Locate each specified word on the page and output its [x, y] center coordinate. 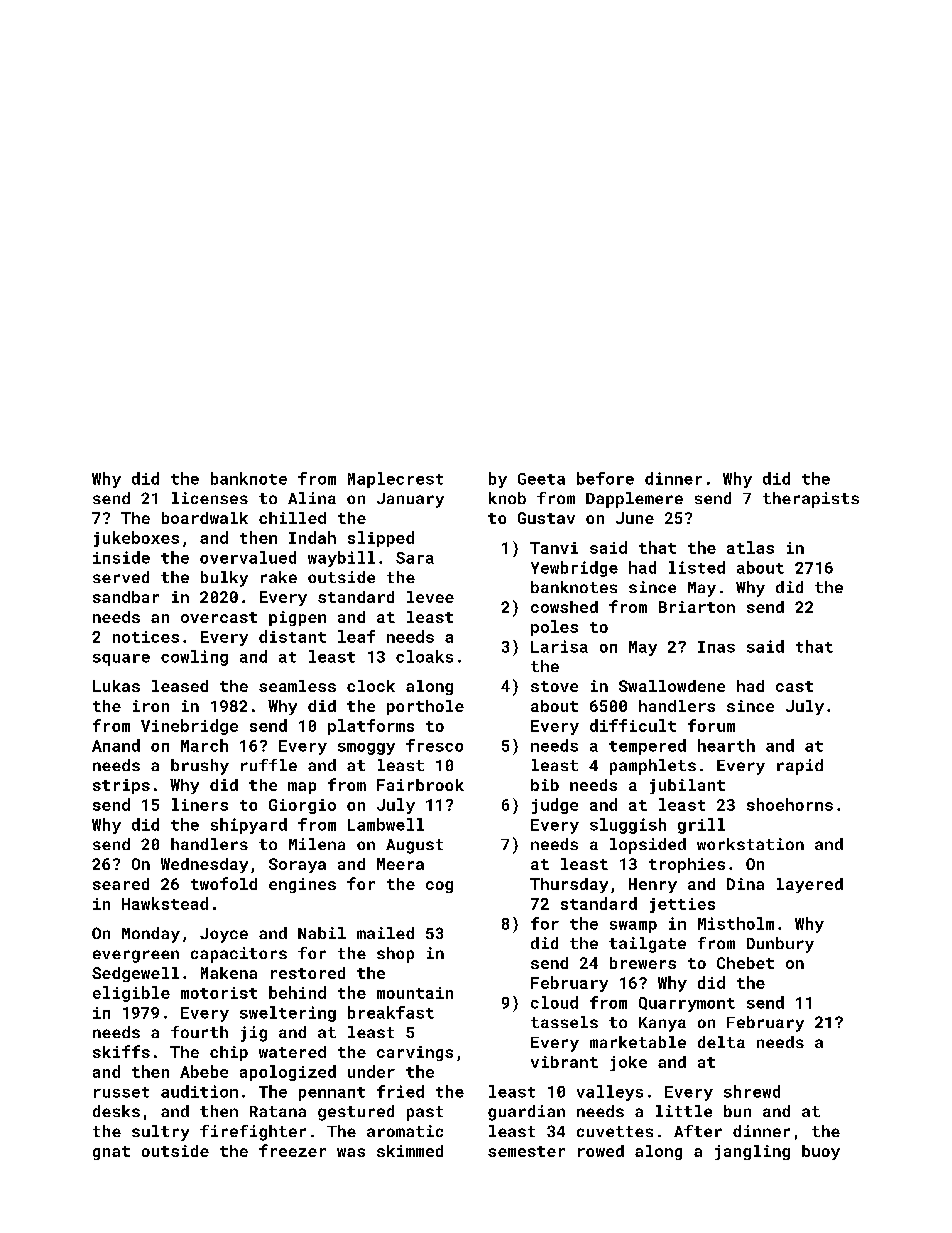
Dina [745, 884]
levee [430, 597]
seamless [297, 686]
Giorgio [302, 806]
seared [121, 884]
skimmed [410, 1151]
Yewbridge [574, 569]
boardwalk [205, 518]
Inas [716, 647]
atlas [750, 547]
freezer [292, 1150]
